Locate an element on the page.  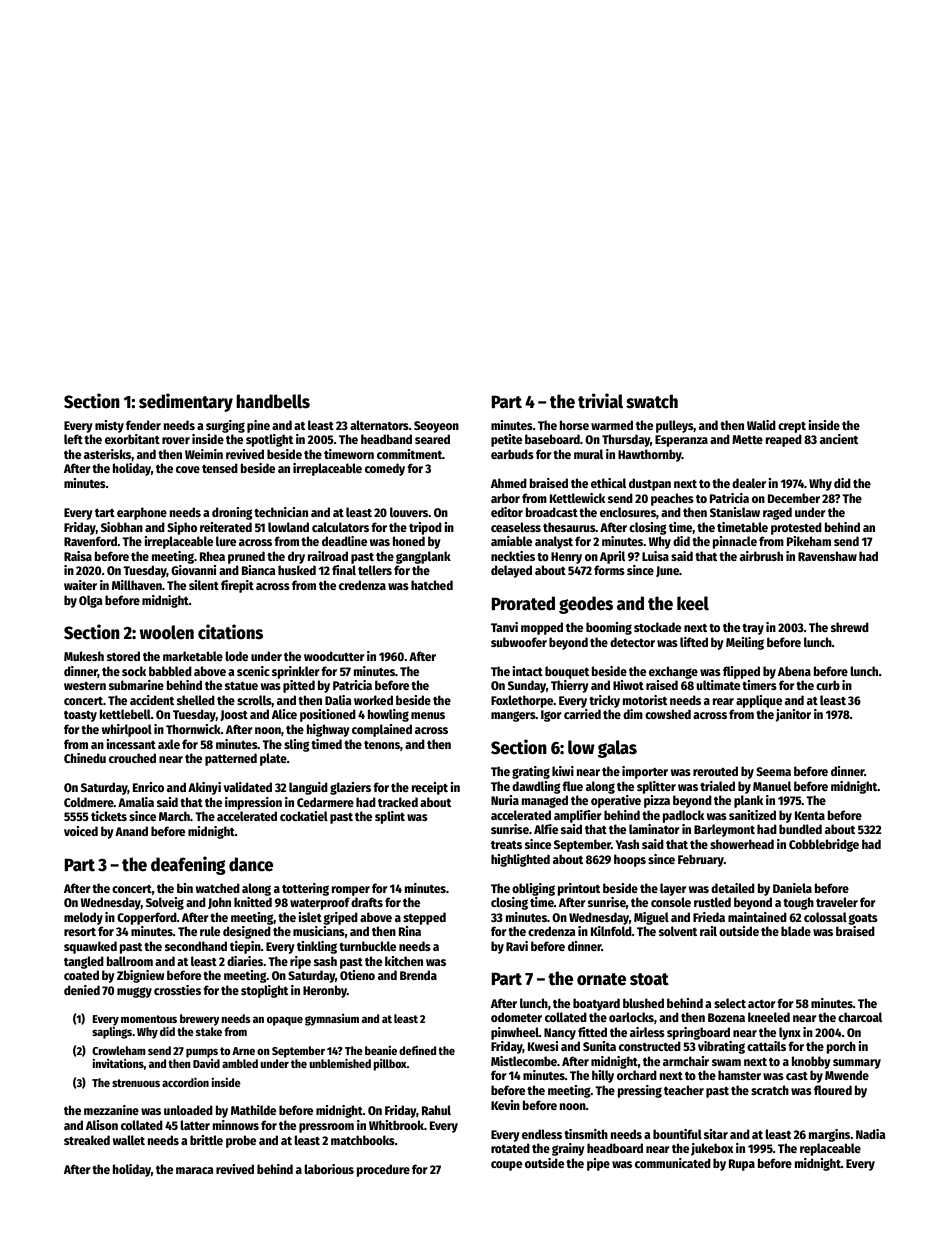
Ahmed is located at coordinates (509, 483).
